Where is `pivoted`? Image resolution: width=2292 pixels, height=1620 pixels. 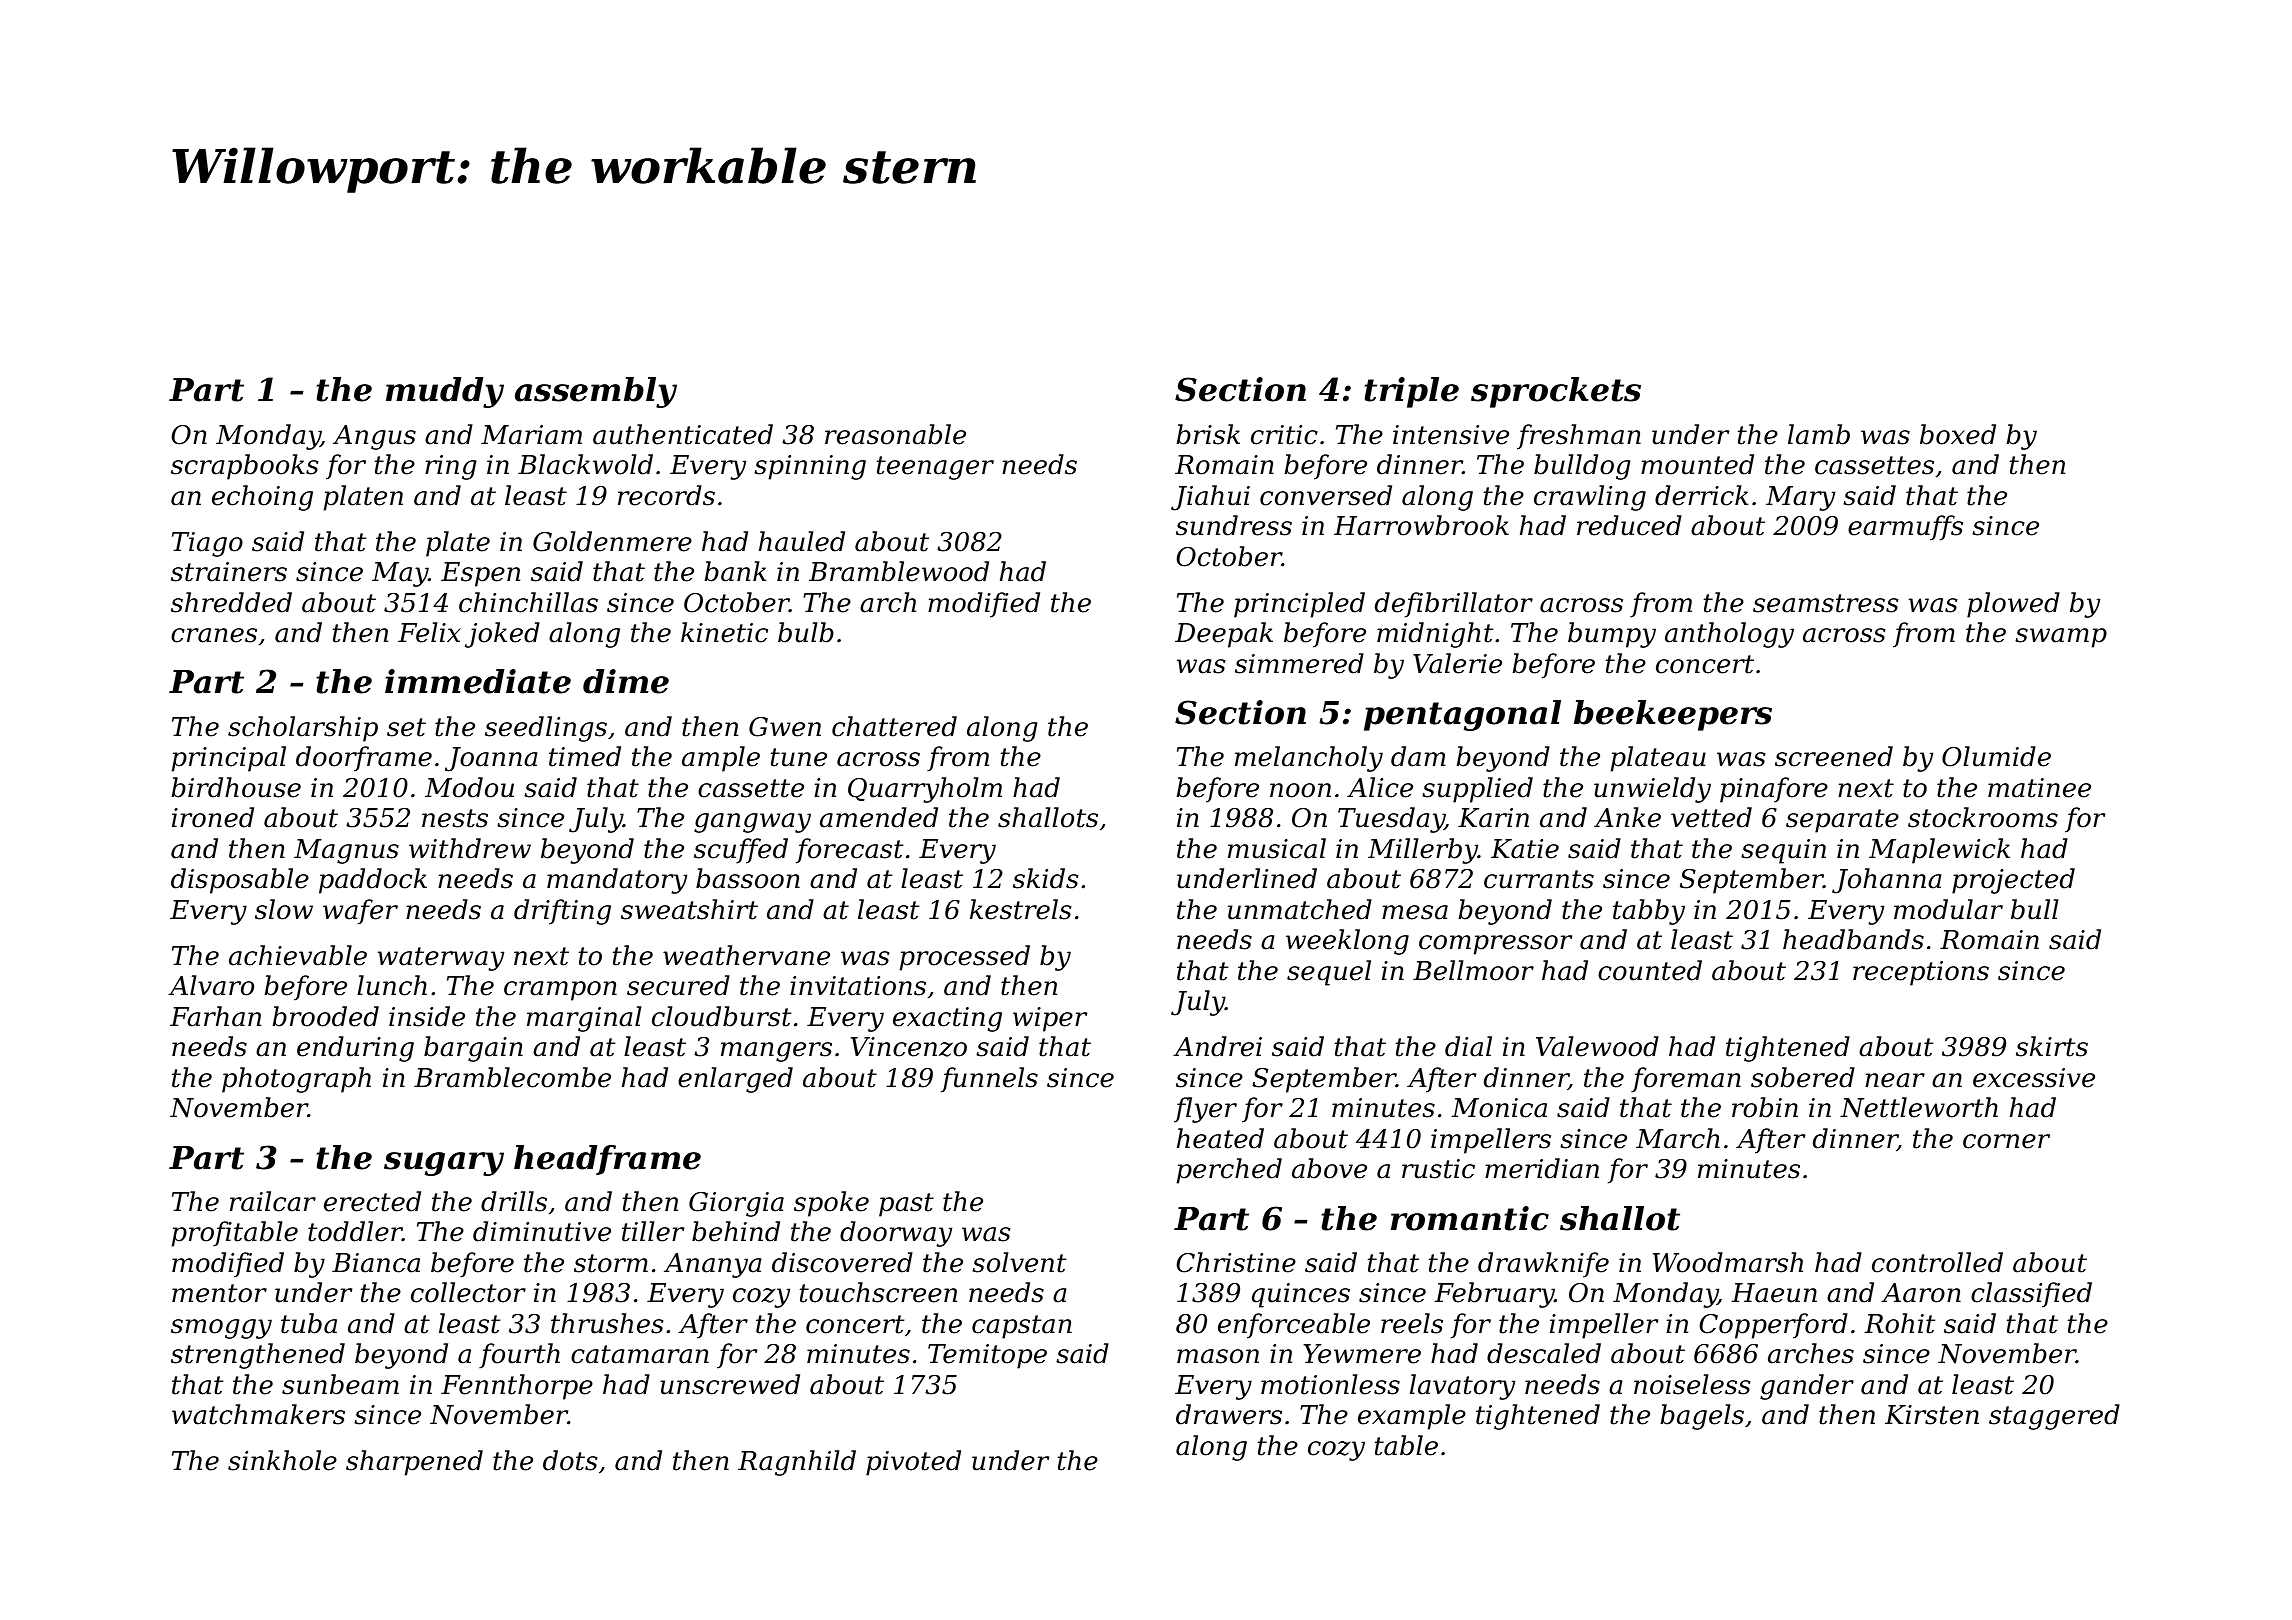
pivoted is located at coordinates (913, 1463).
